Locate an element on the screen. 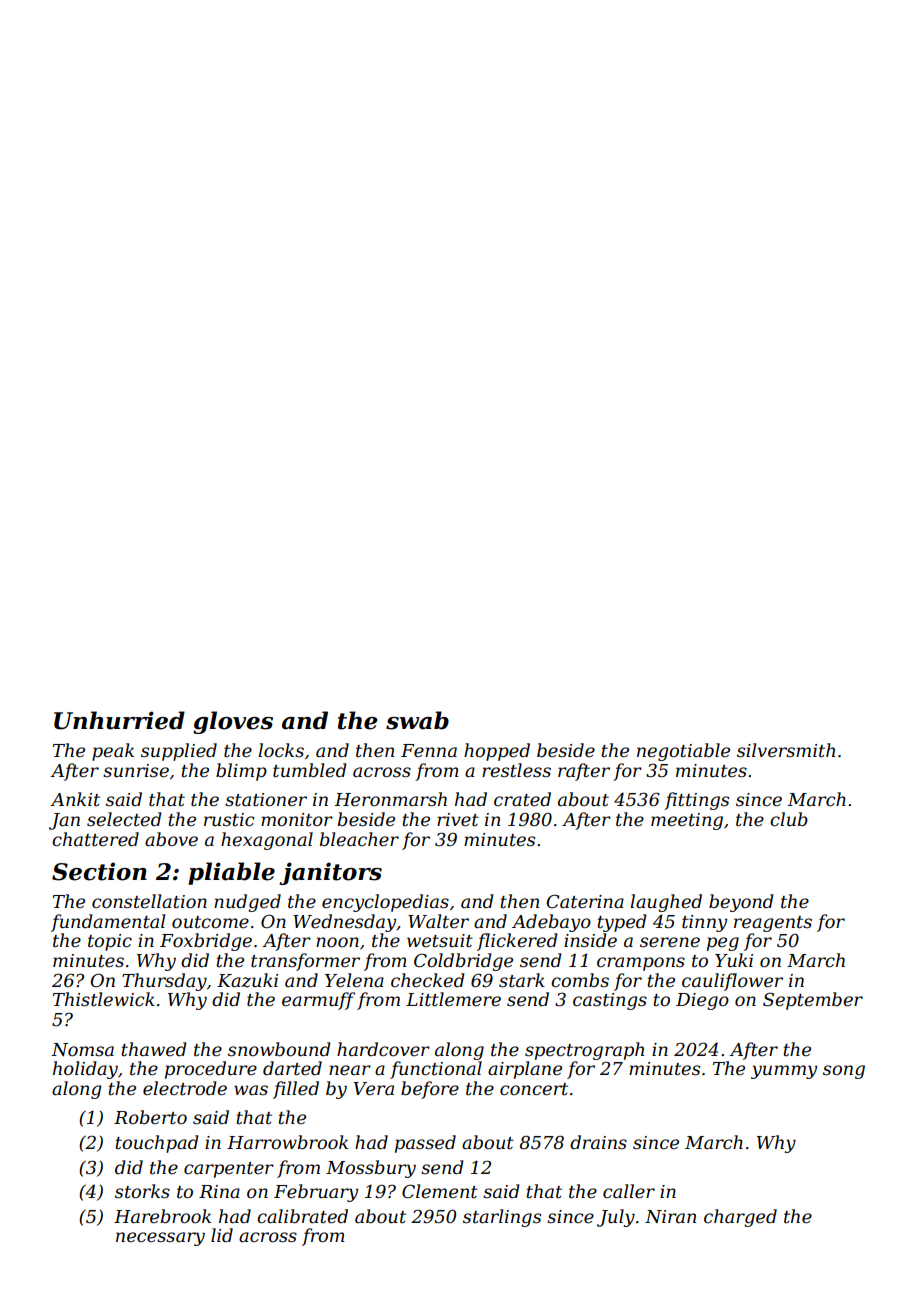 The height and width of the screenshot is (1308, 924). silversmith is located at coordinates (786, 750).
